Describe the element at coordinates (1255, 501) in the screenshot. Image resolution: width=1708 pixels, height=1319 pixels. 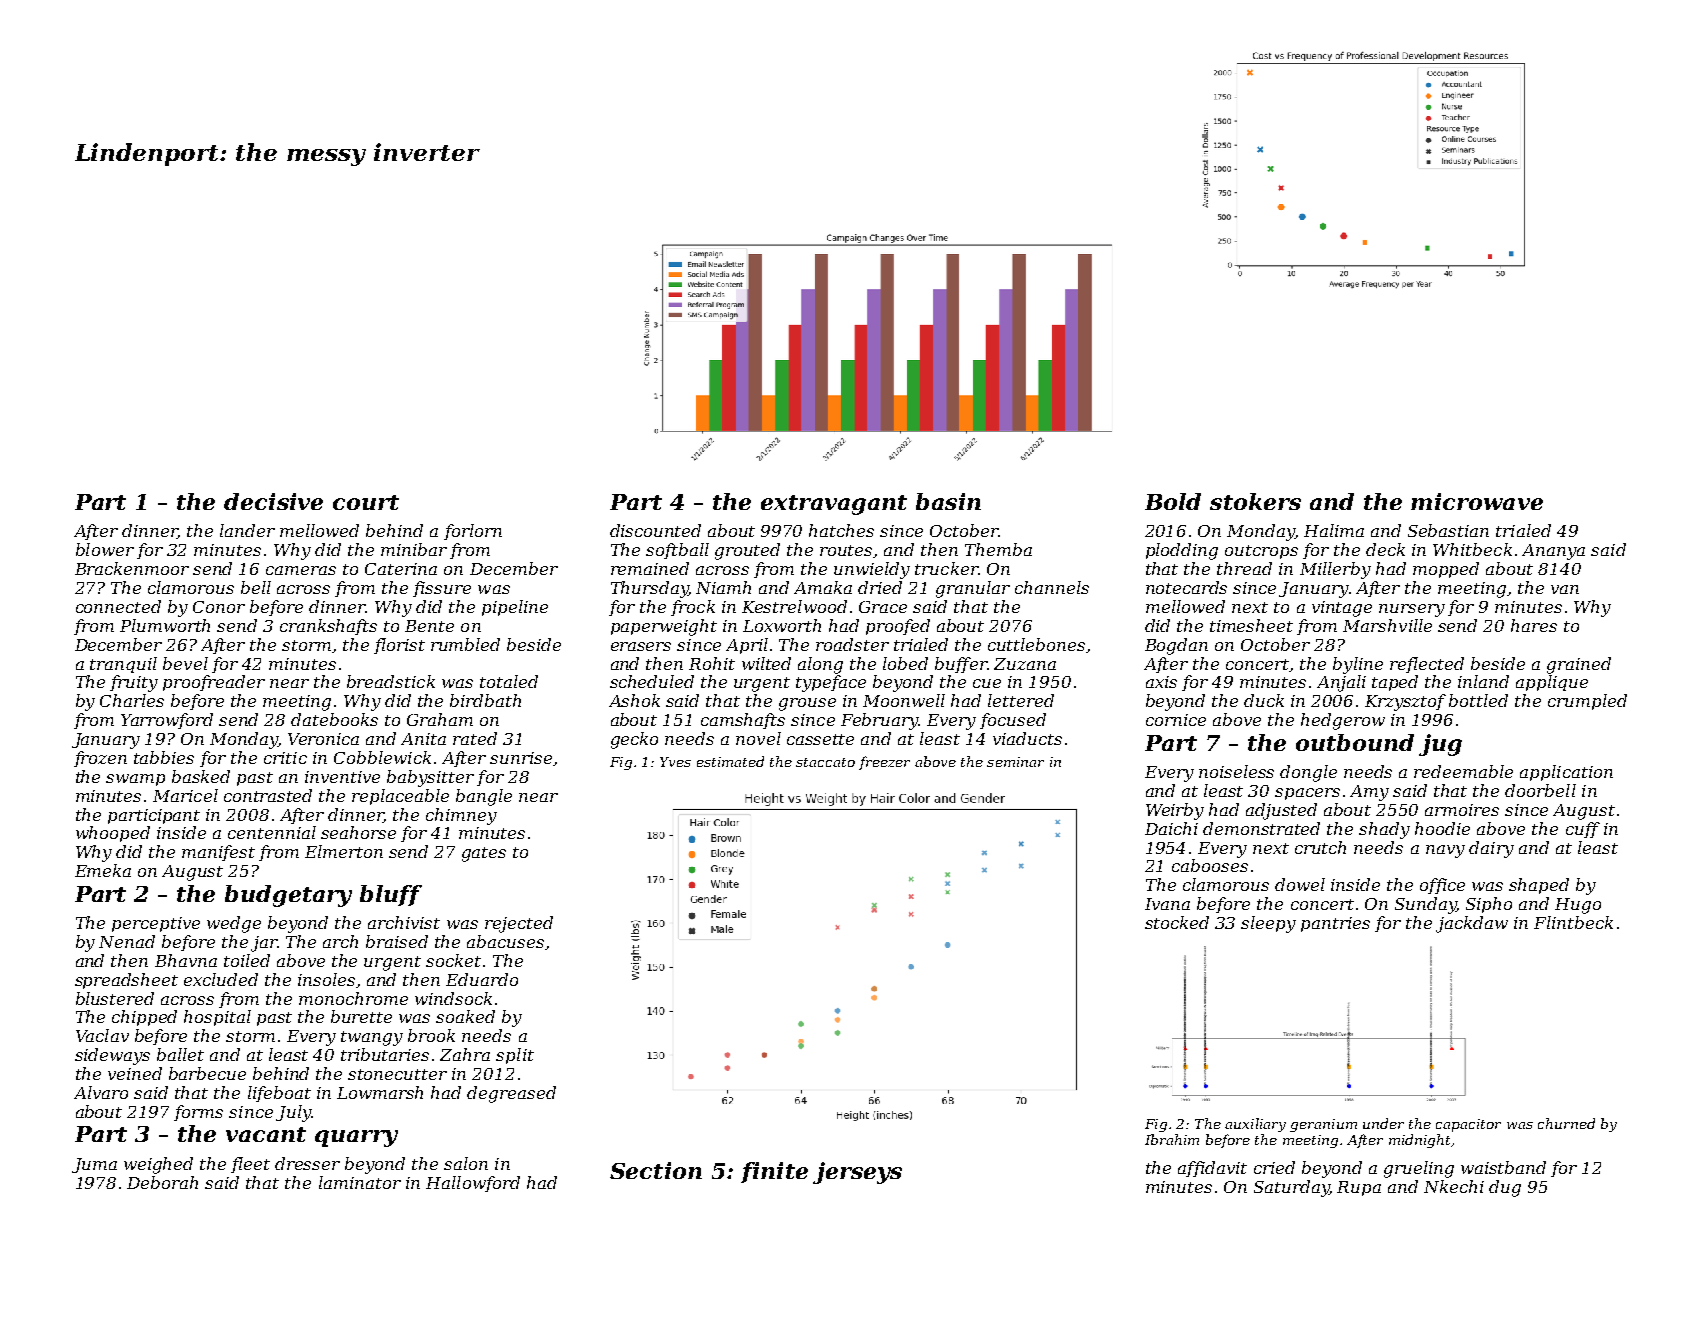
I see `stokers` at that location.
